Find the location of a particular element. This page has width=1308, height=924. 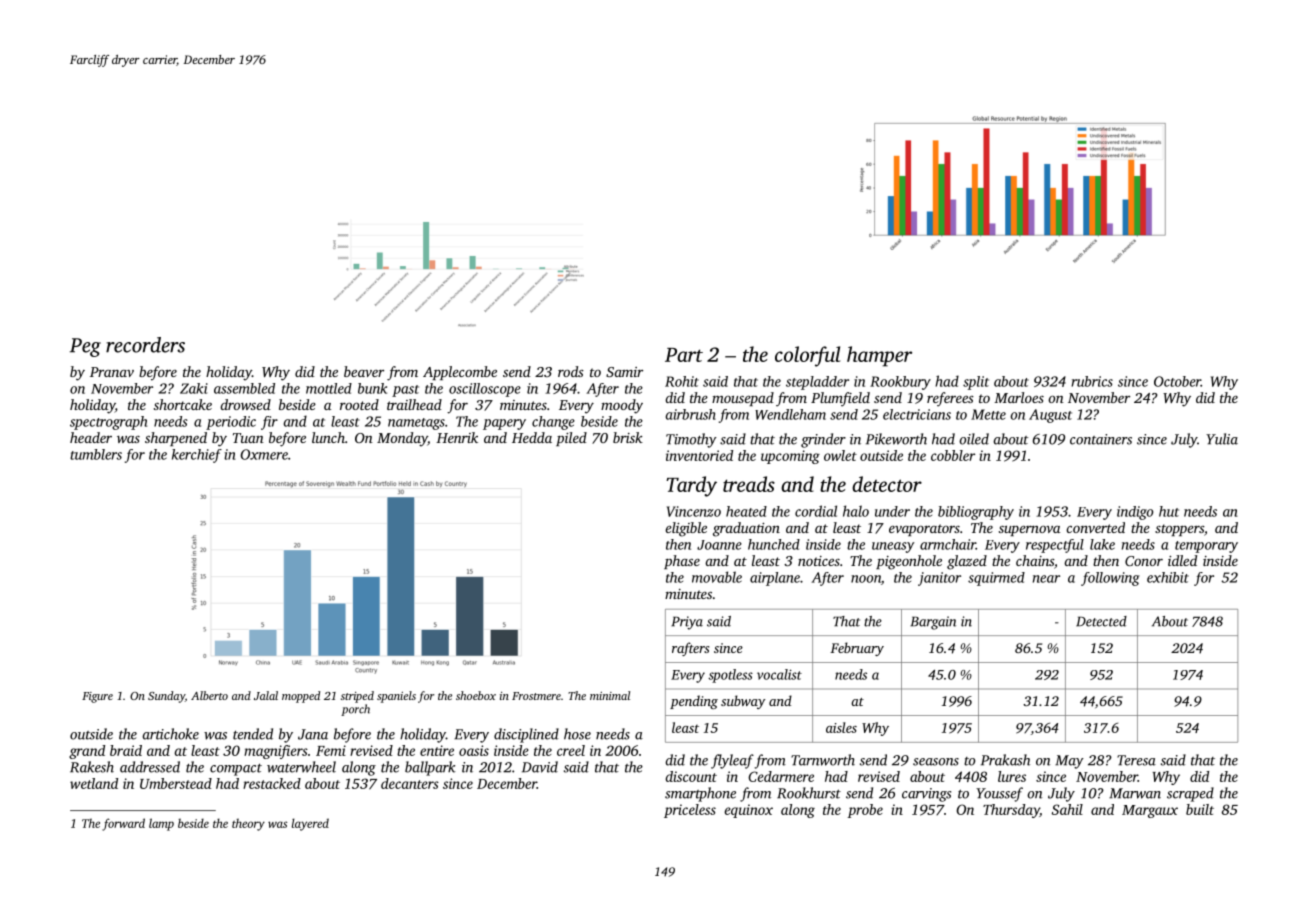

waterwheel is located at coordinates (301, 767).
